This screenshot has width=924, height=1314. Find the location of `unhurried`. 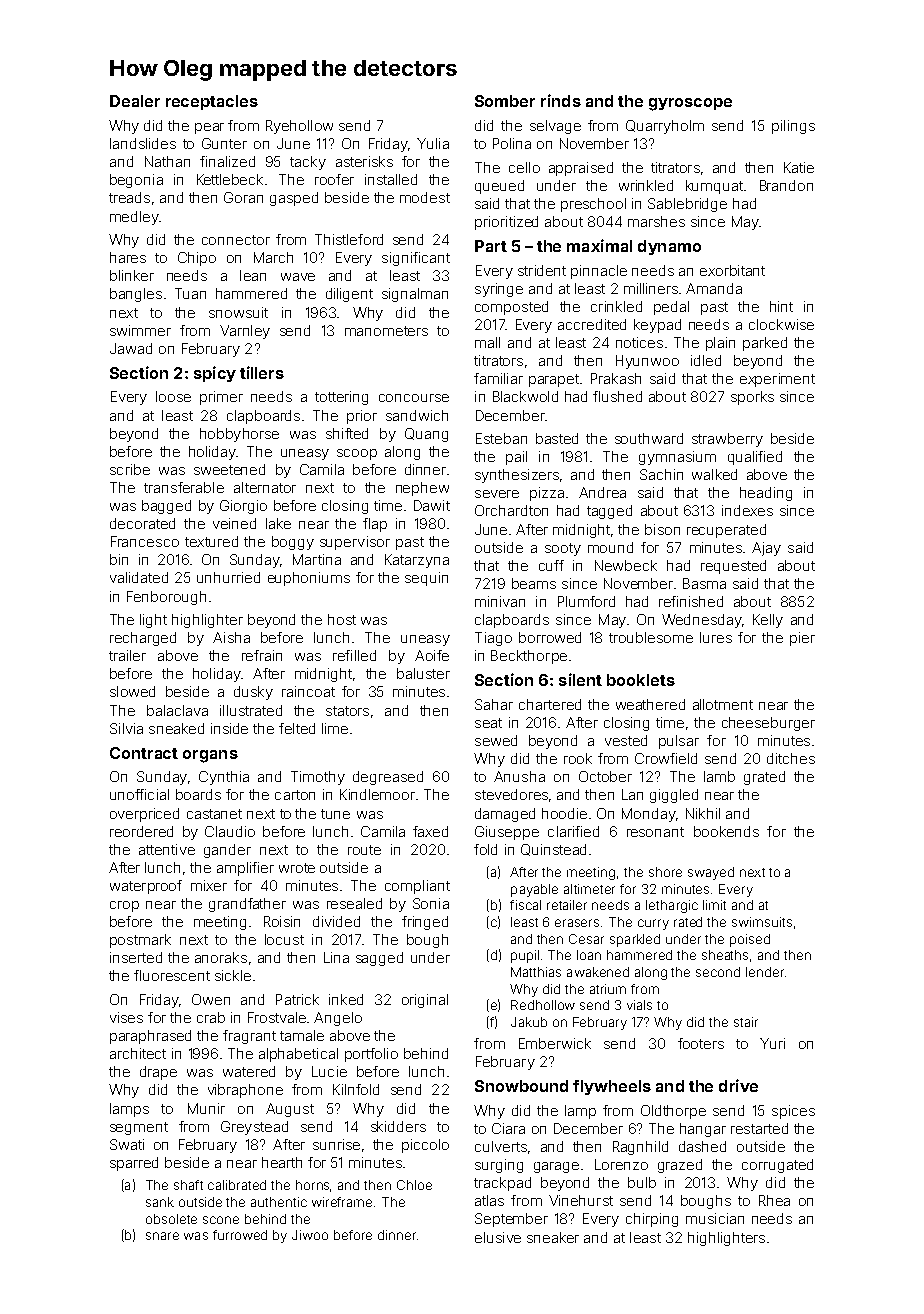

unhurried is located at coordinates (228, 577).
